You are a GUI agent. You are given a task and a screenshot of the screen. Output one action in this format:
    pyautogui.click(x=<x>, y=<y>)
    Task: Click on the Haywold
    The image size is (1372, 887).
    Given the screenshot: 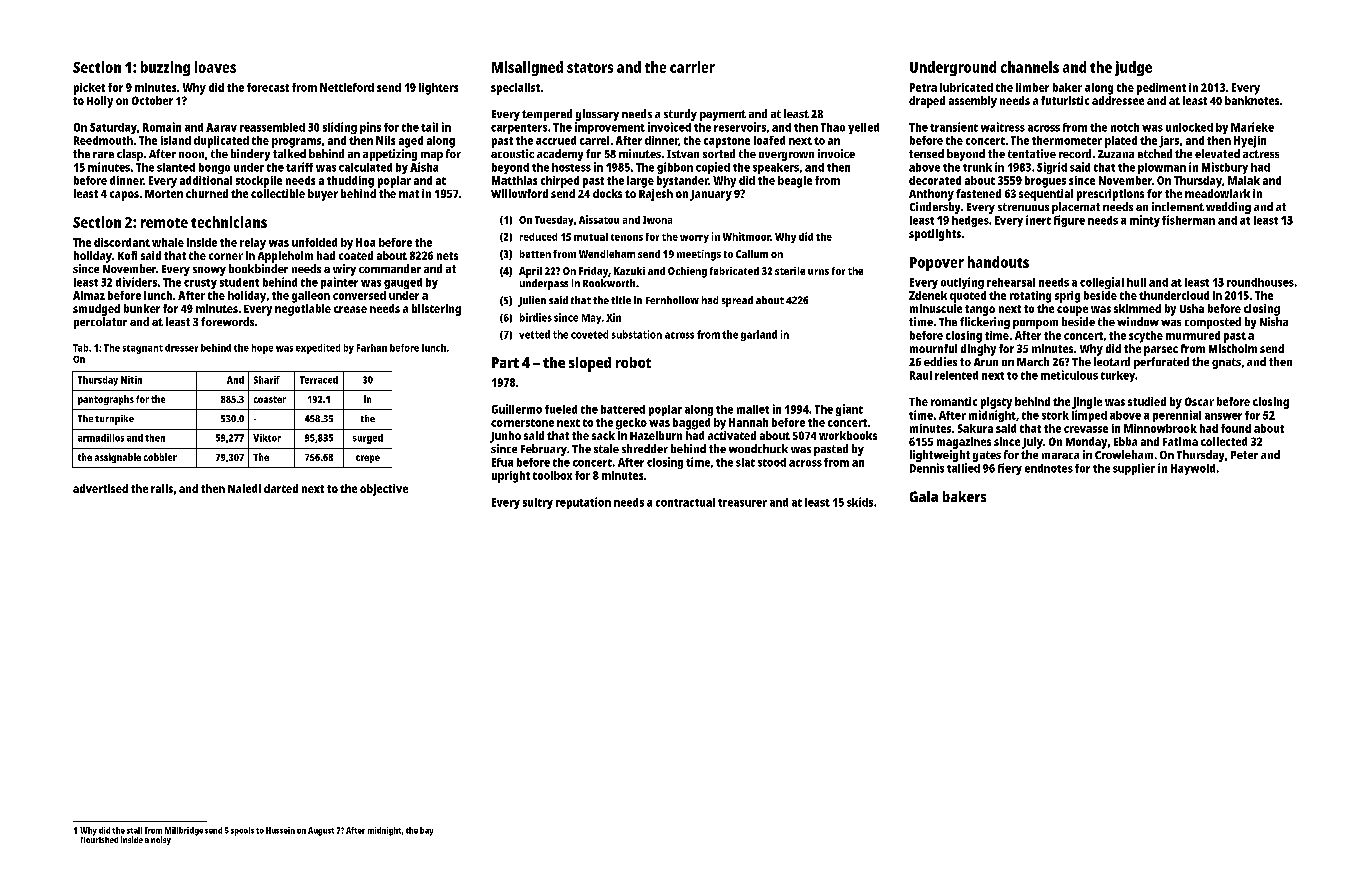 What is the action you would take?
    pyautogui.click(x=1193, y=469)
